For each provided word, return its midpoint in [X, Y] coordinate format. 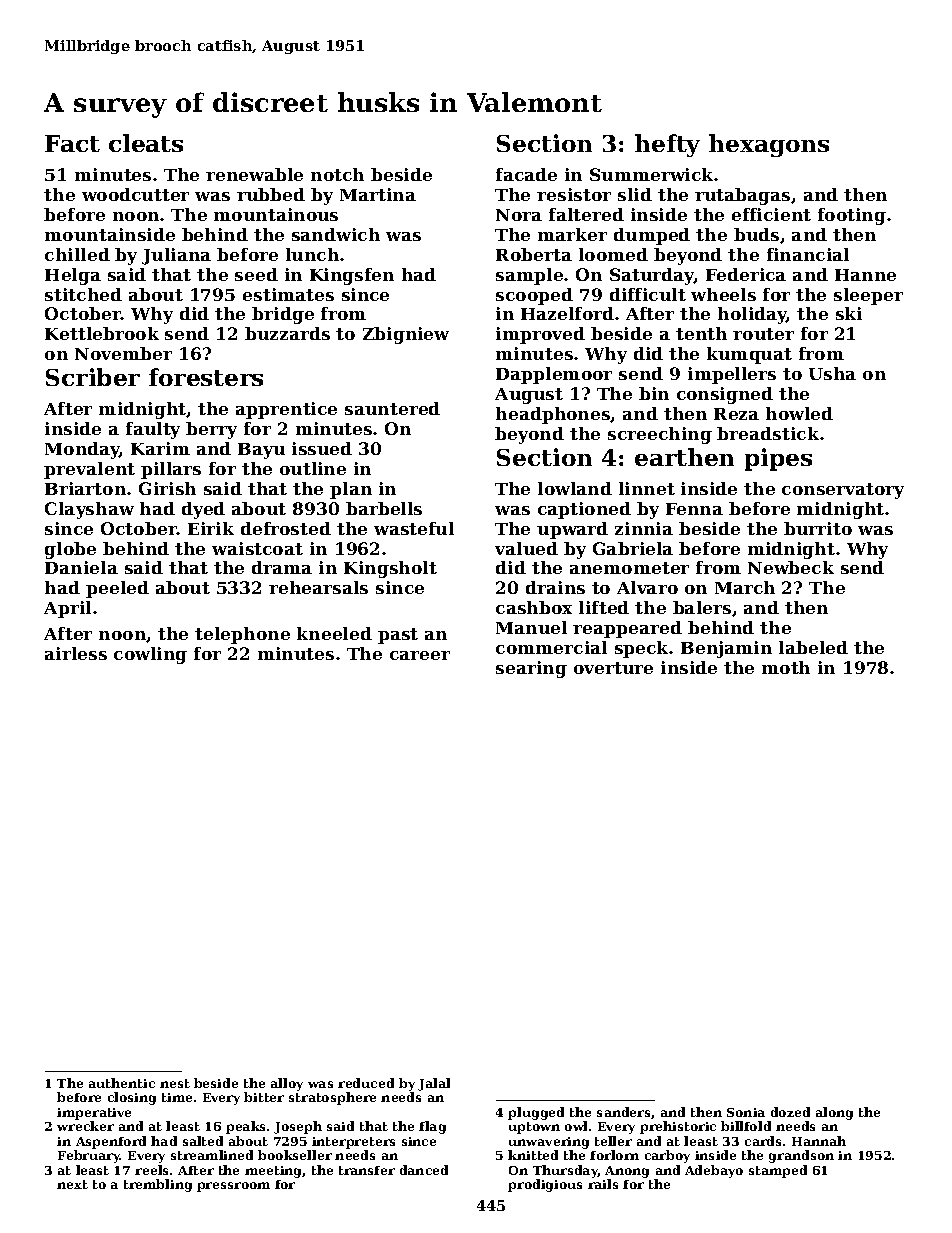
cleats [146, 143]
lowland [575, 488]
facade [526, 174]
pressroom [233, 1187]
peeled [117, 589]
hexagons [769, 145]
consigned [725, 395]
